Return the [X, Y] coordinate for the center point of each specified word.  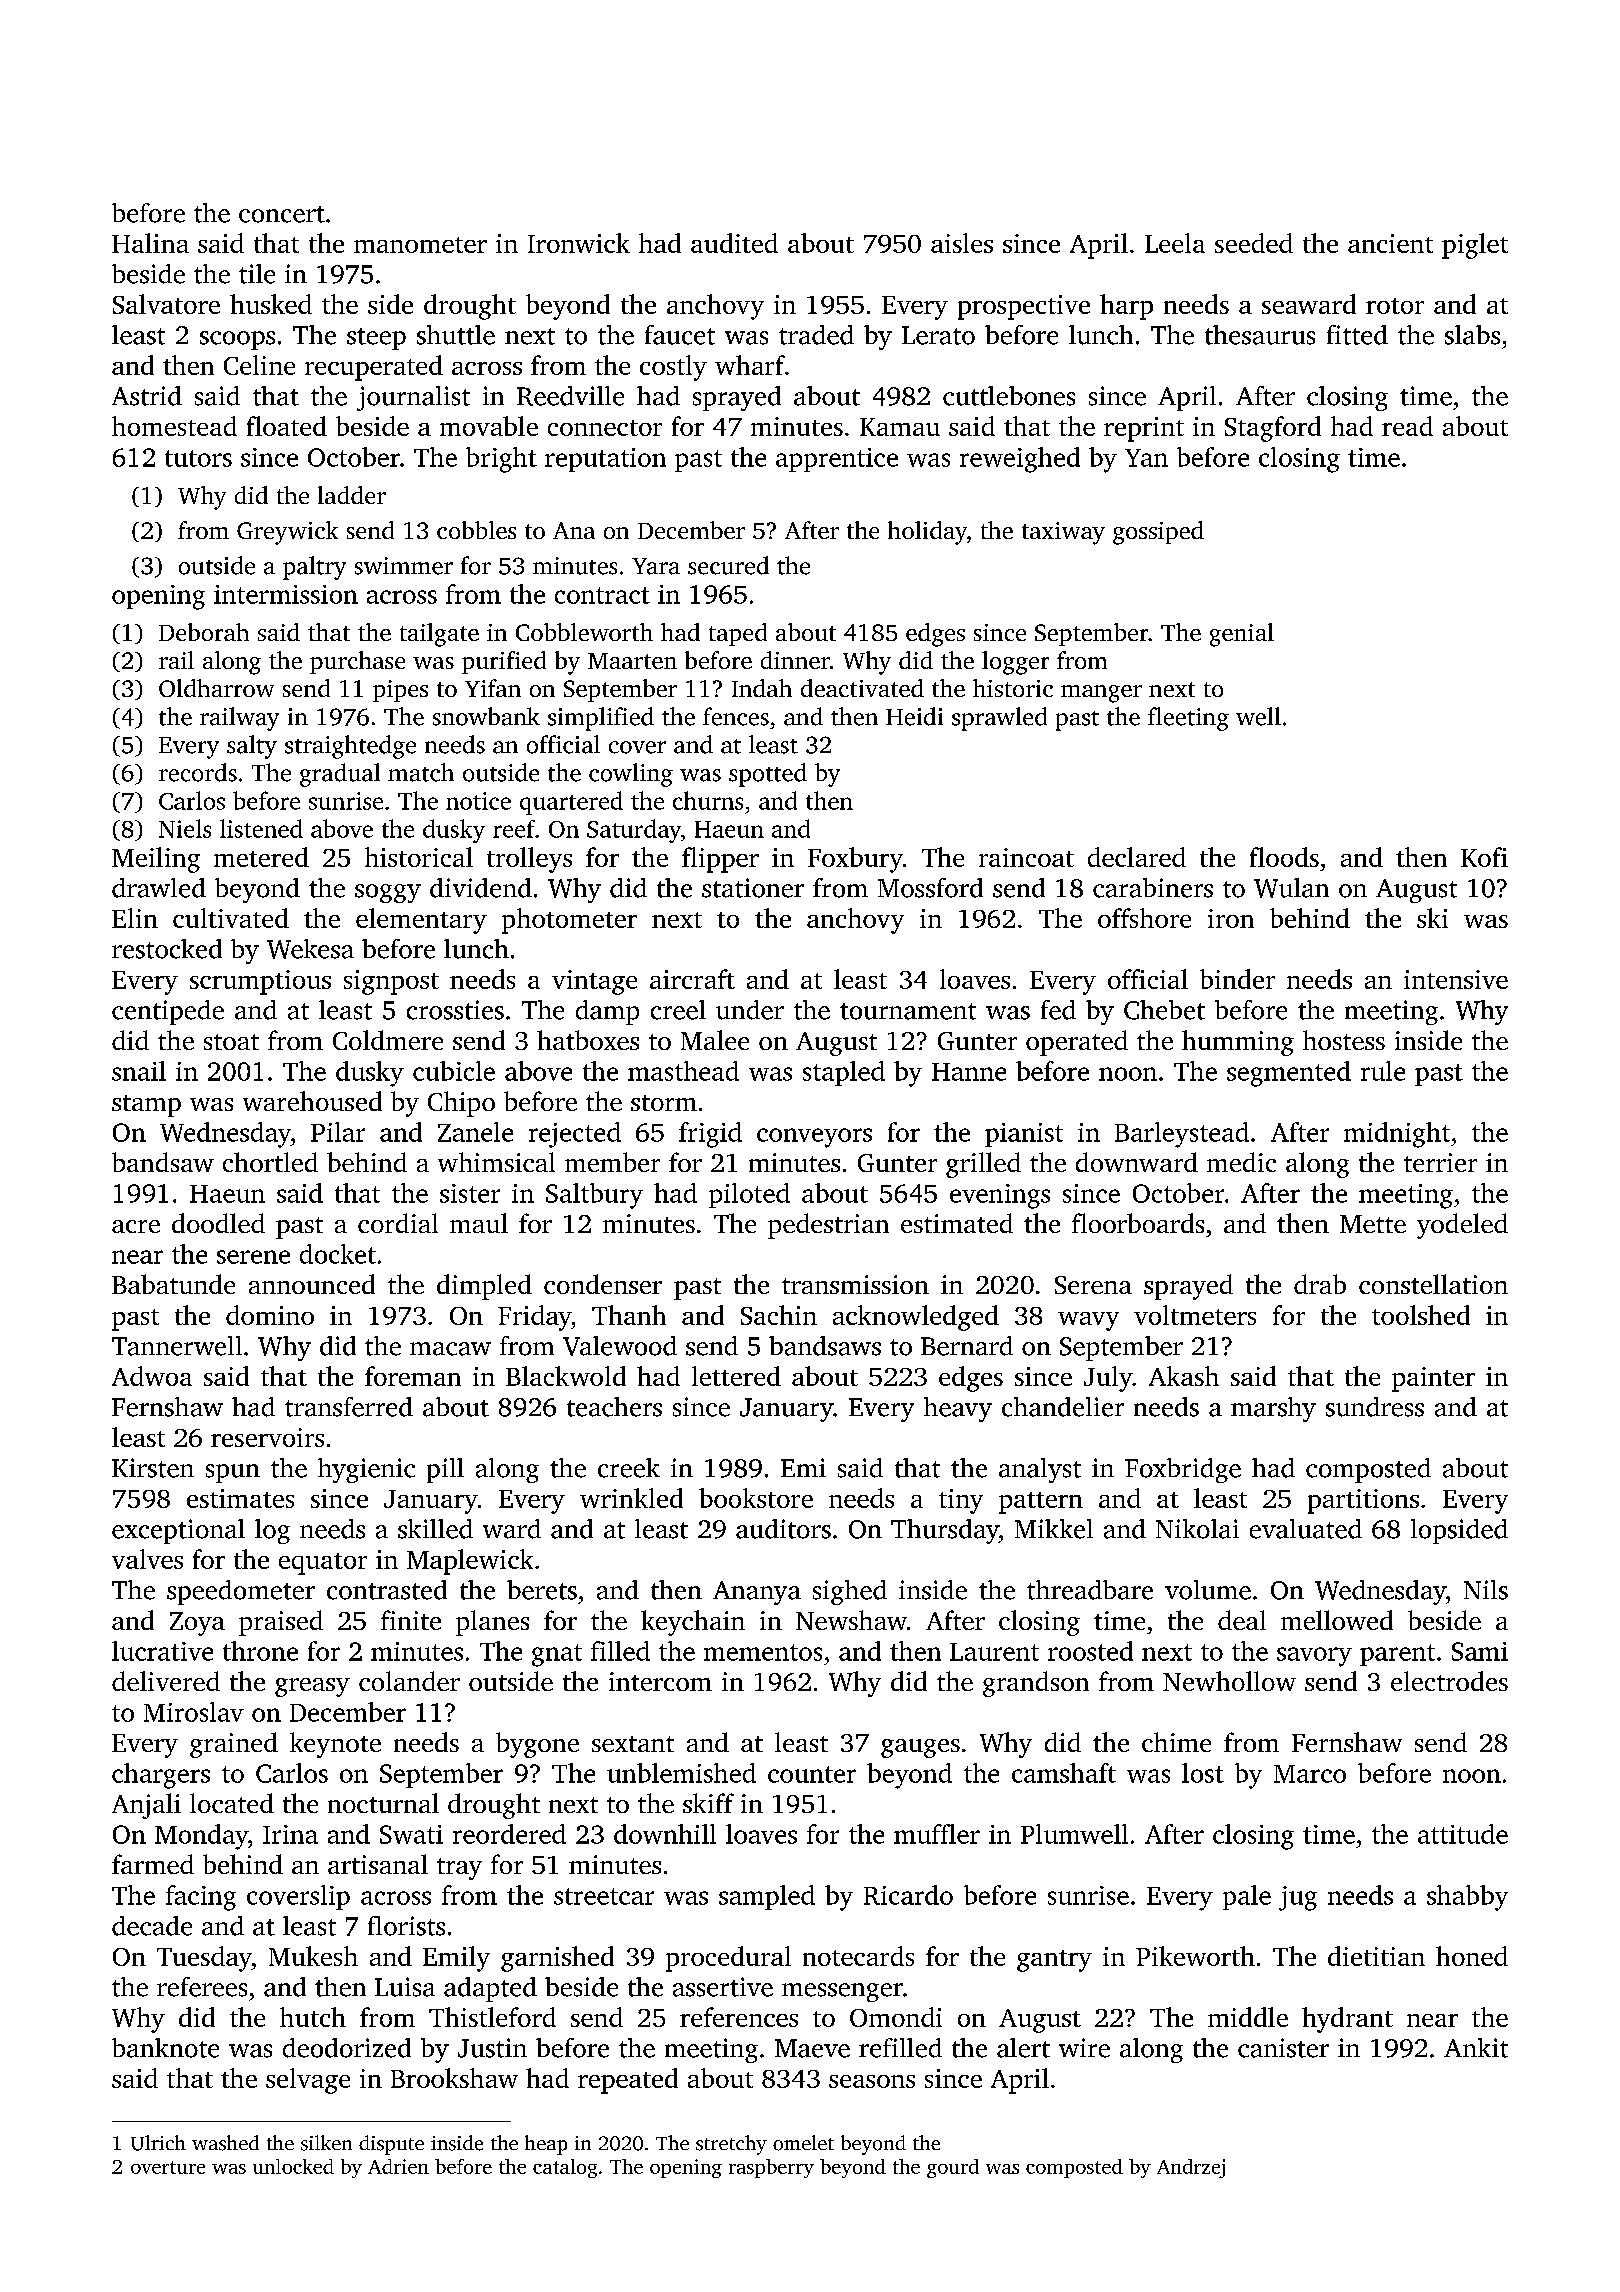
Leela [1175, 243]
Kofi [1484, 857]
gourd [953, 2168]
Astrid [147, 396]
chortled [270, 1162]
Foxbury [855, 860]
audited [734, 243]
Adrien [398, 2166]
